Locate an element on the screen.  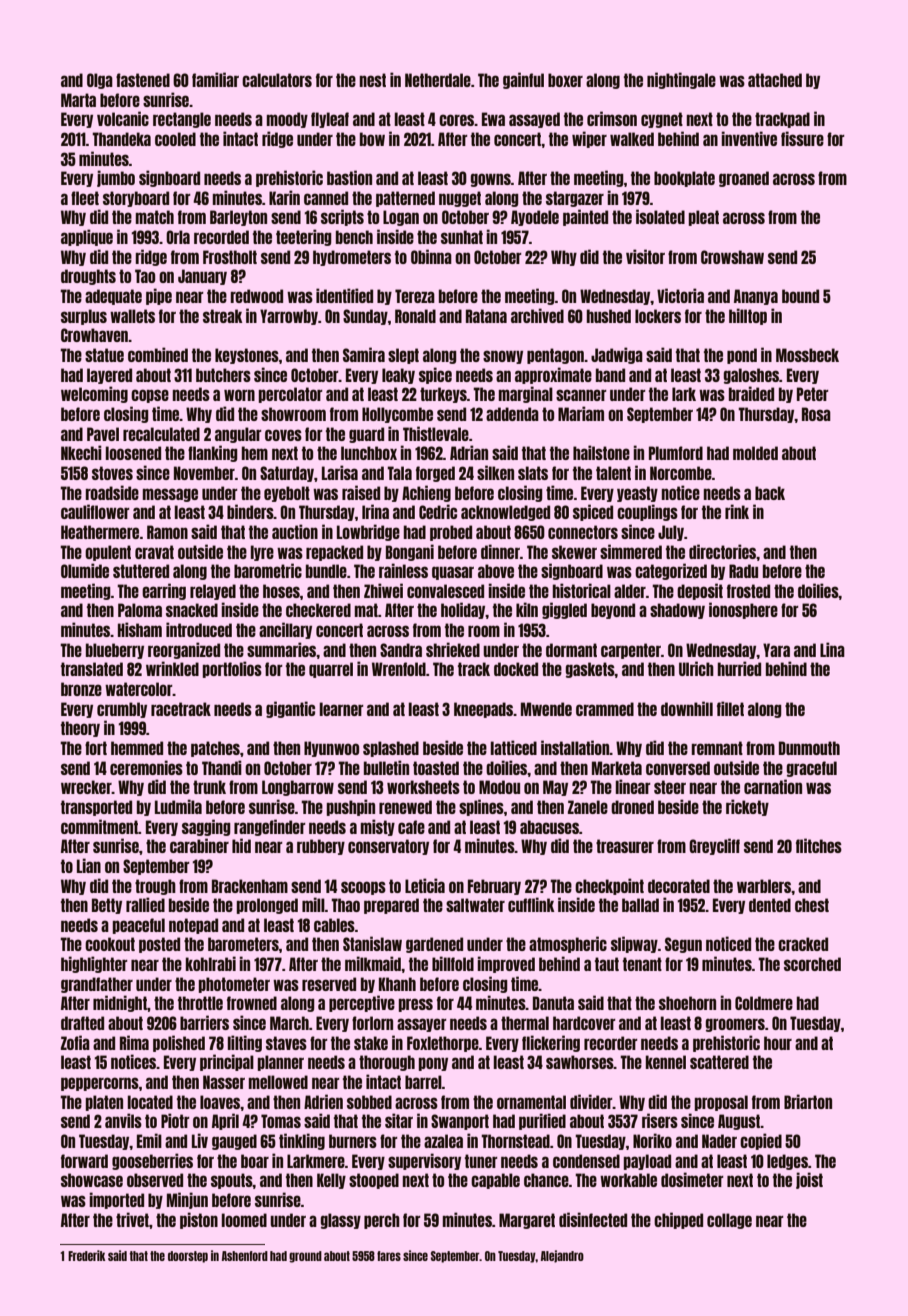
Lian is located at coordinates (89, 865).
